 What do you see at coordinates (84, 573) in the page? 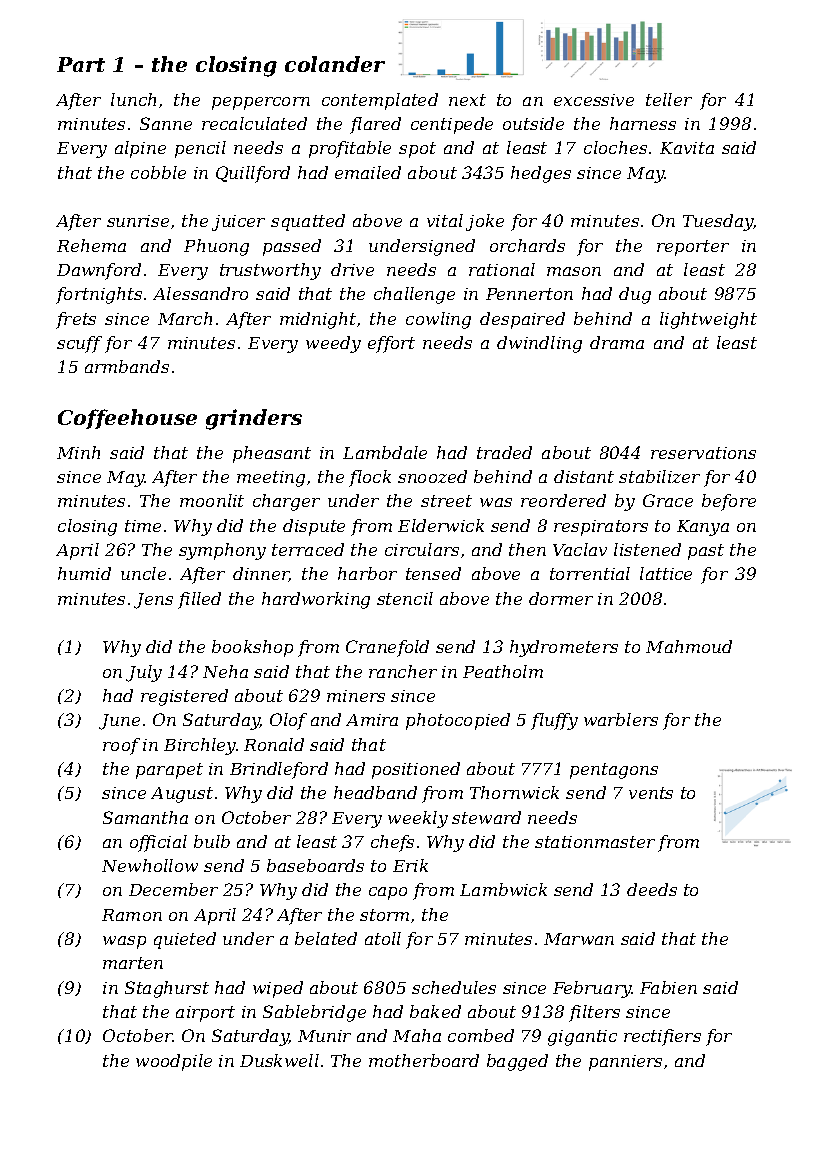
I see `humid` at bounding box center [84, 573].
